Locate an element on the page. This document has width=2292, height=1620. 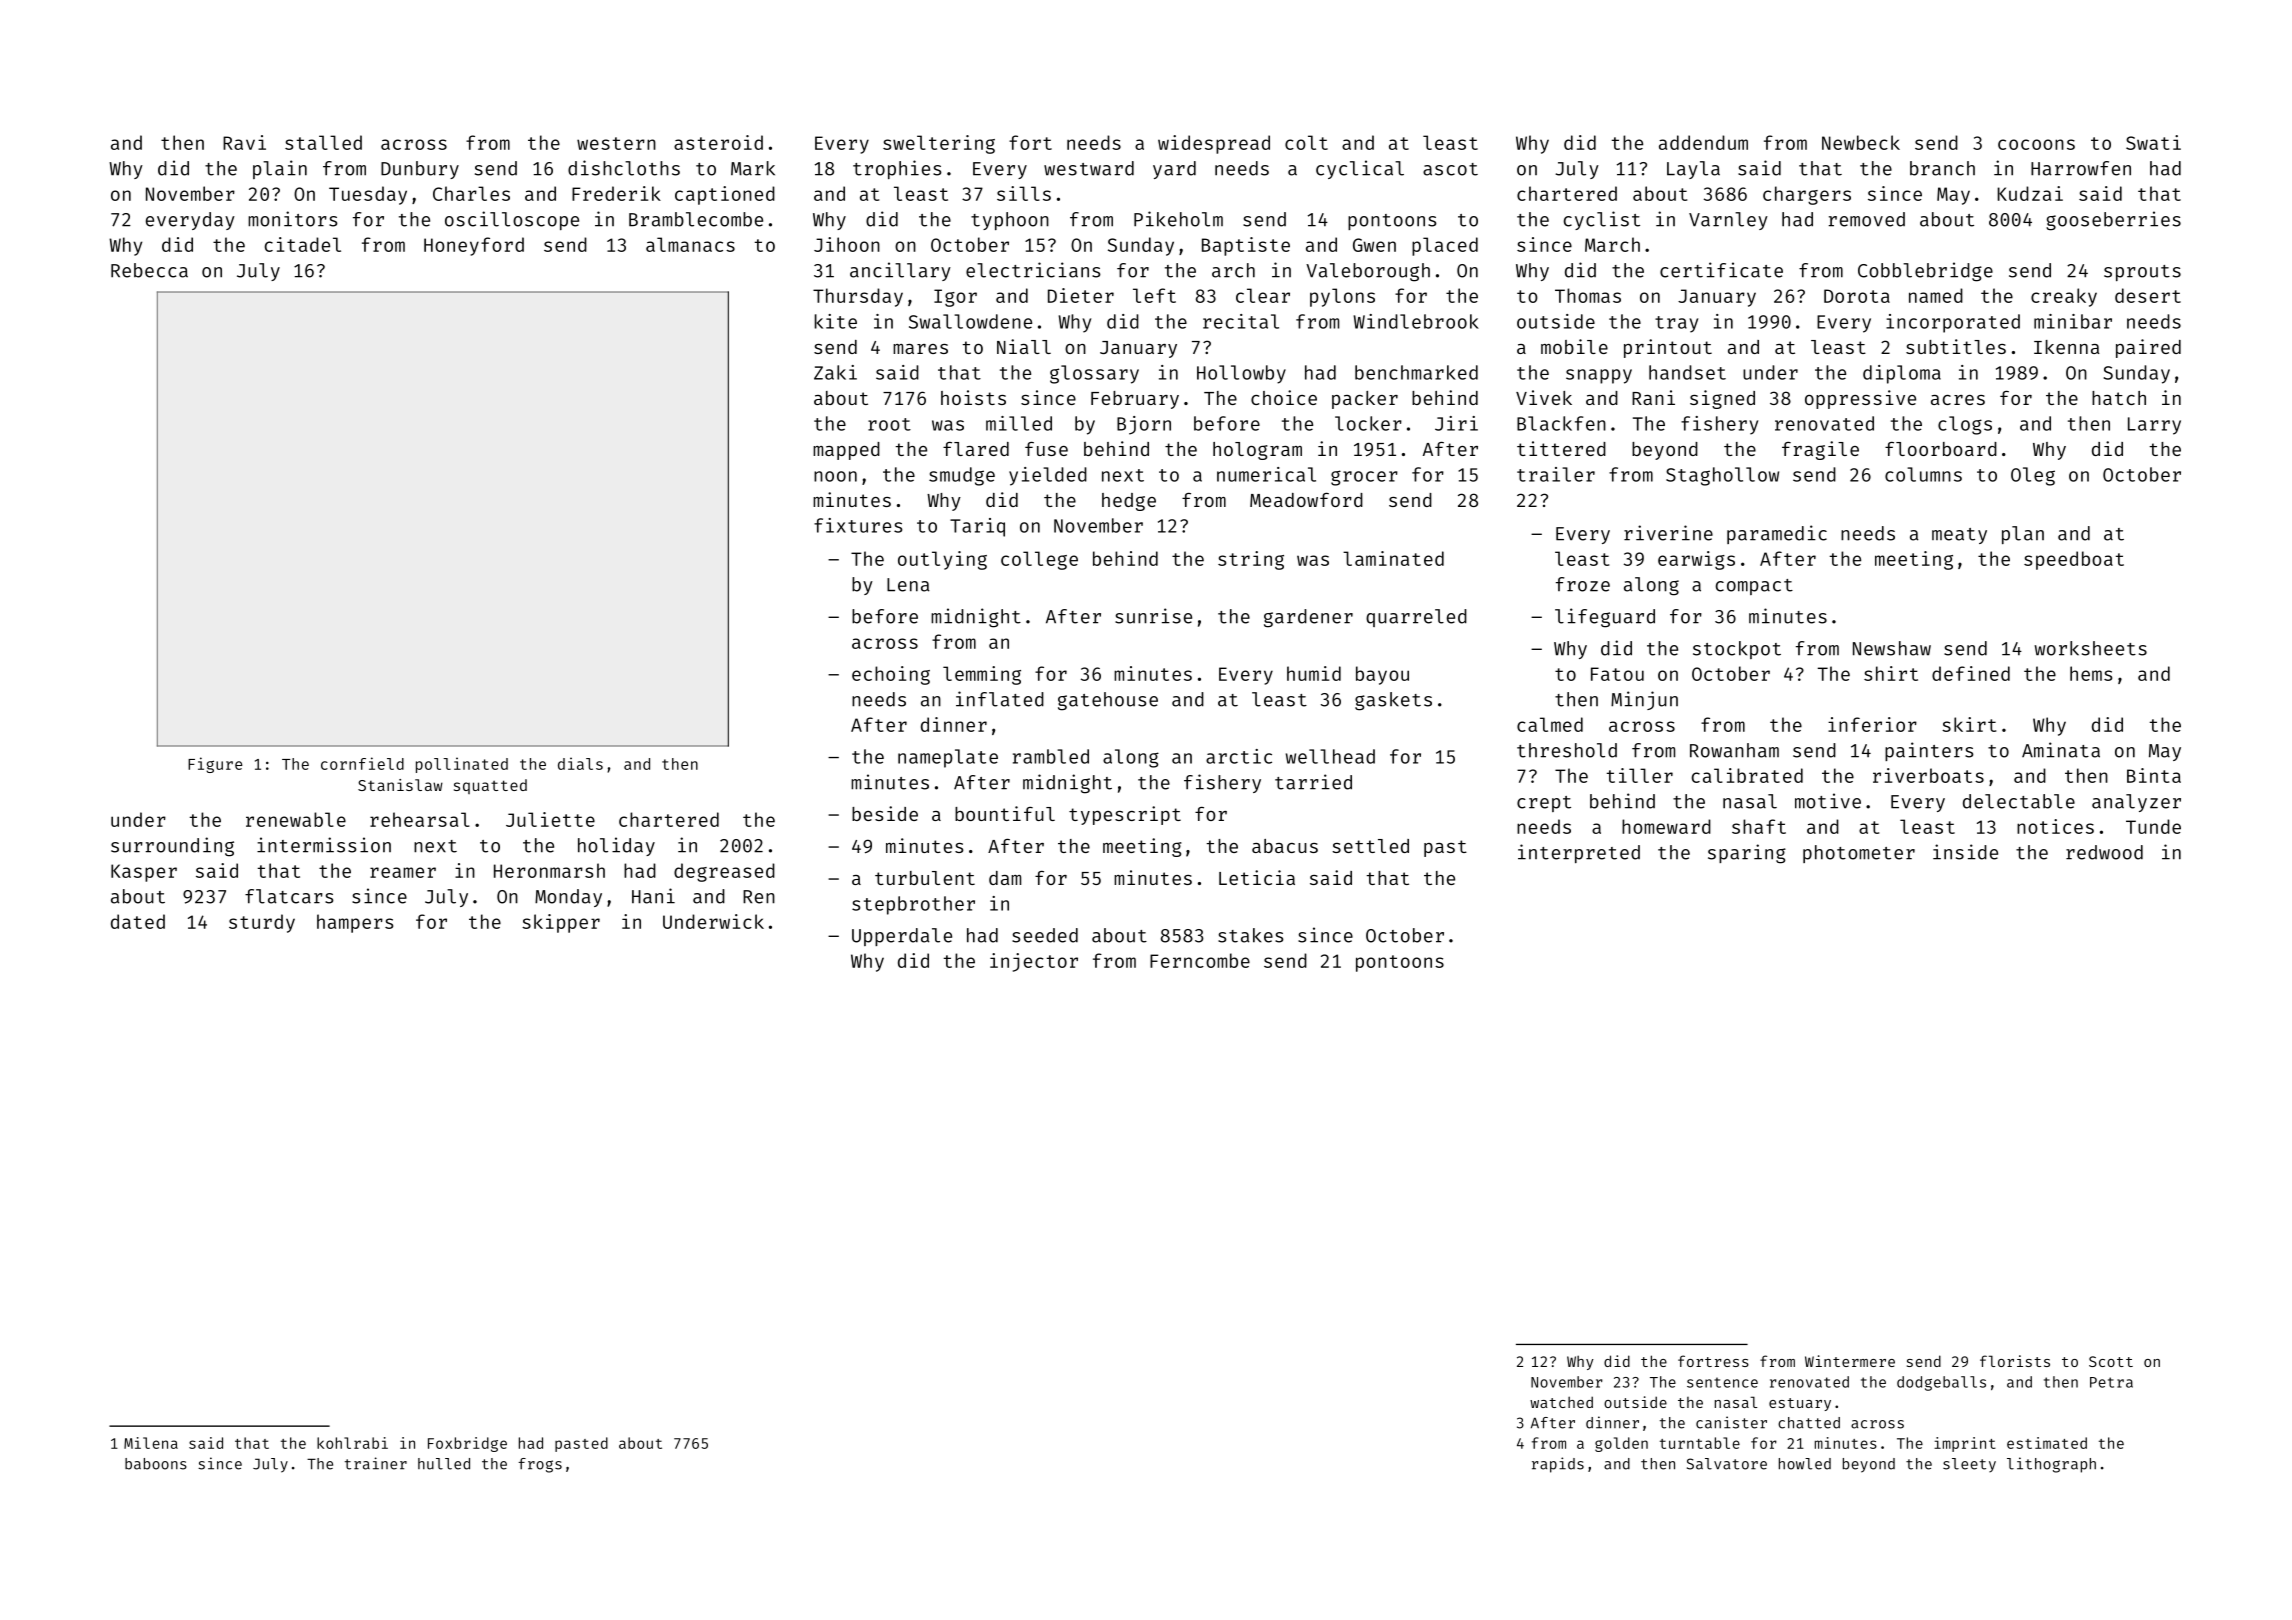
reamer is located at coordinates (403, 872).
